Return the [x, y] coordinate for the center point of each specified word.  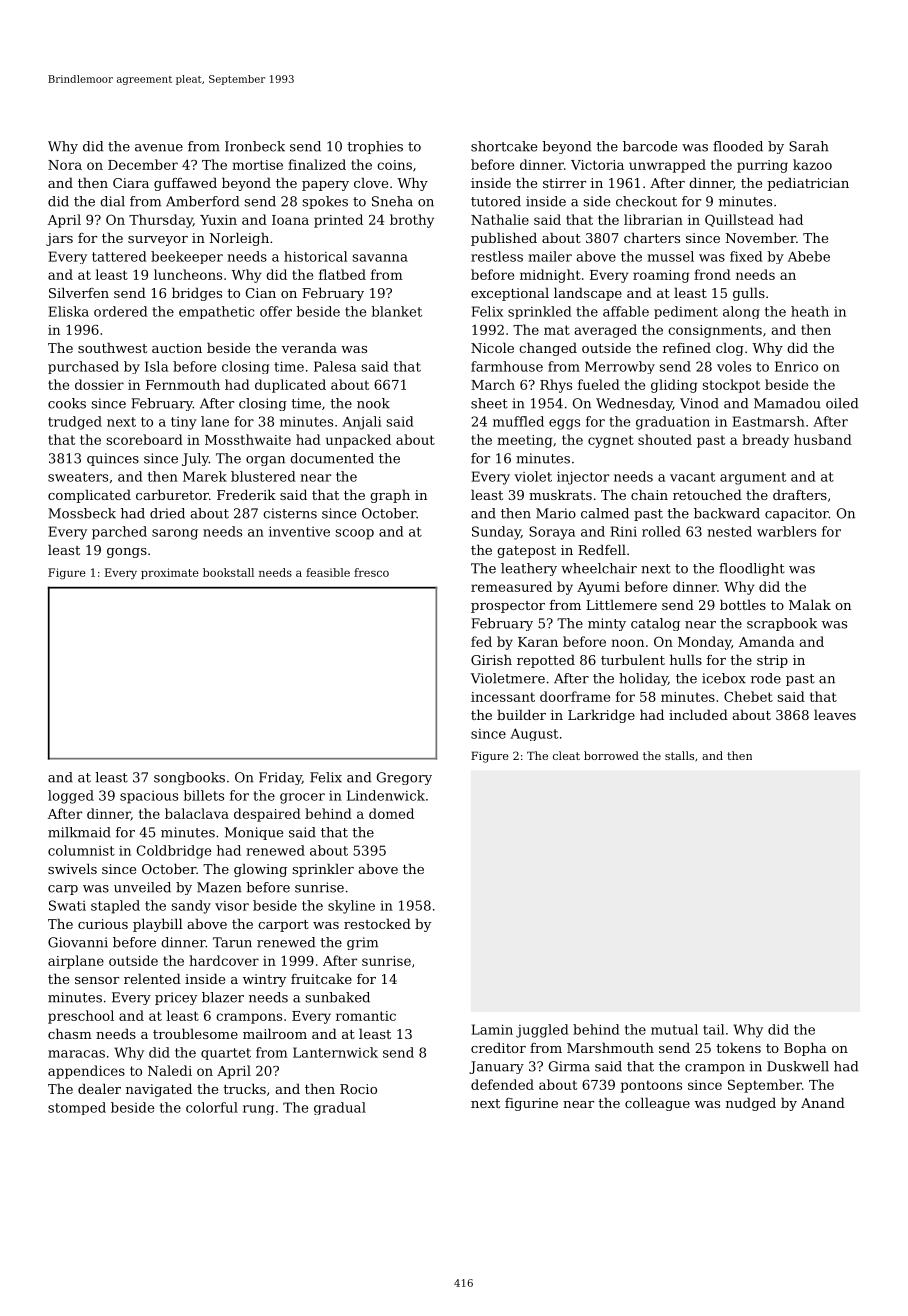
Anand [823, 1102]
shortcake [504, 146]
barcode [650, 146]
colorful [212, 1107]
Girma [569, 1066]
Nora [65, 165]
